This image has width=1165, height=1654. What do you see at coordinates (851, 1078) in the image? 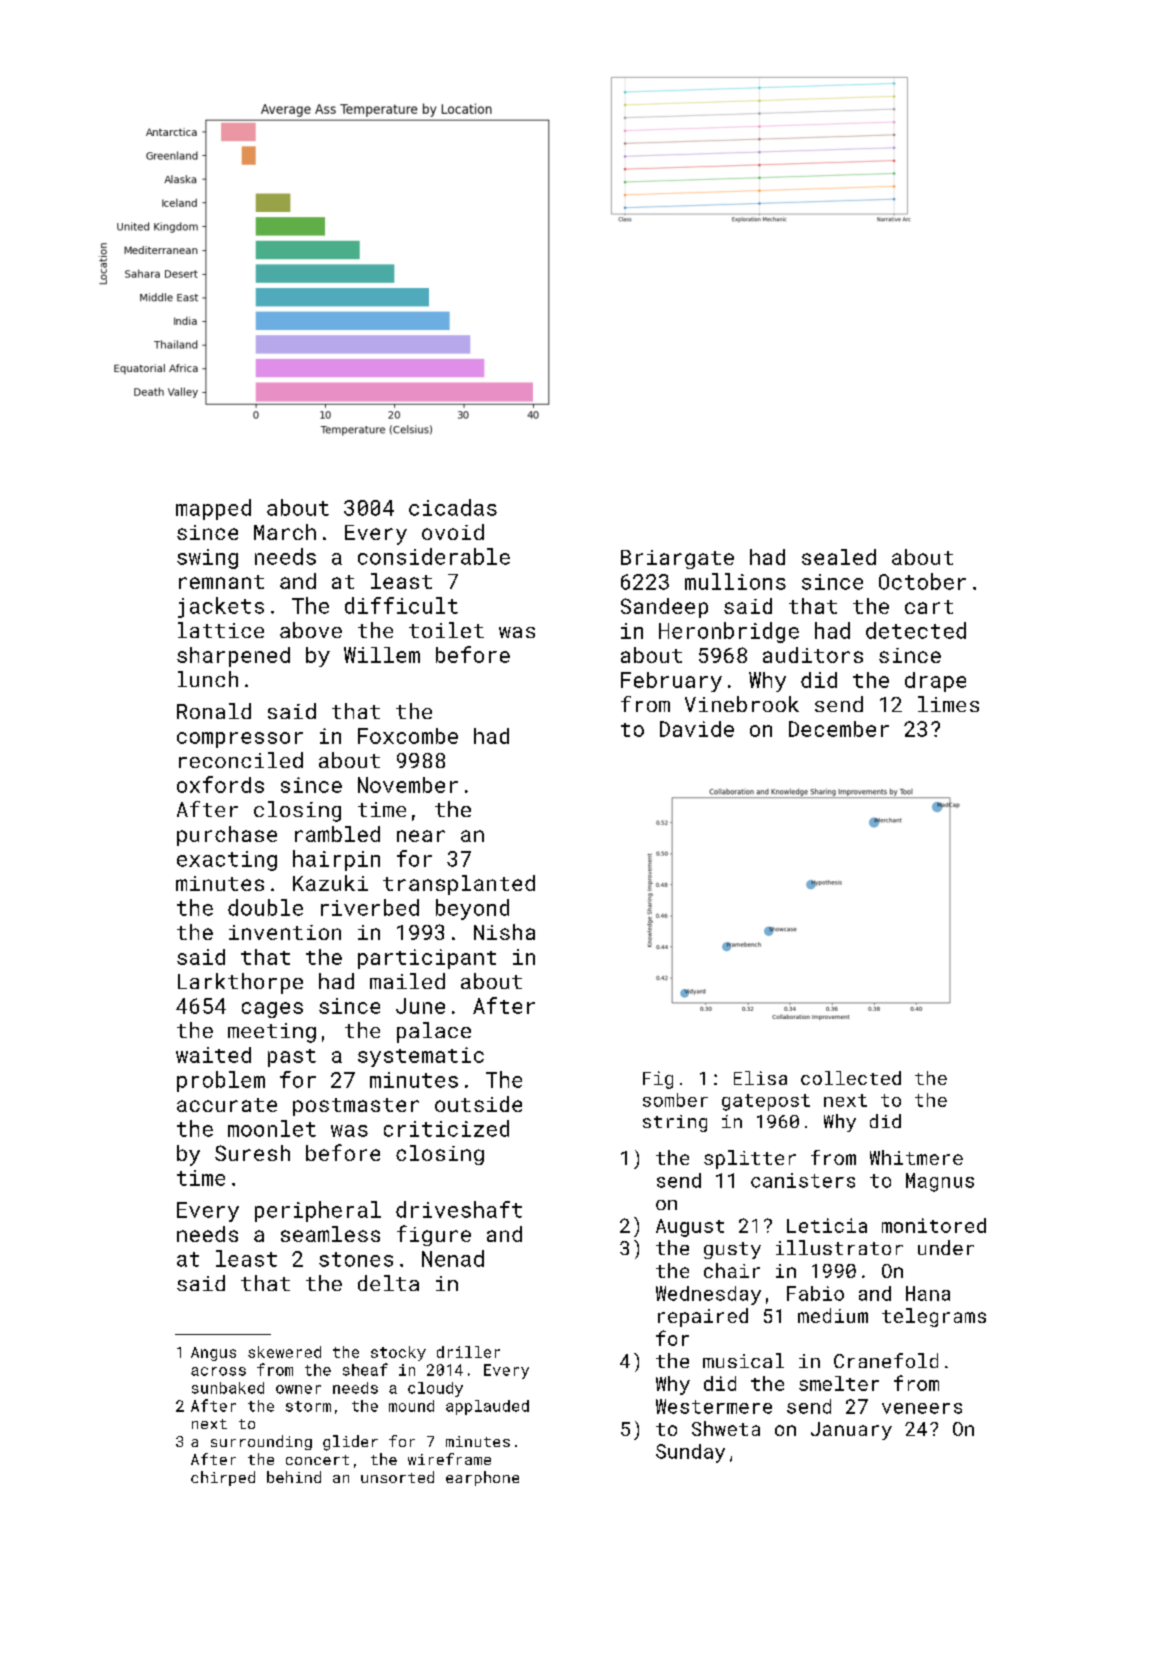
I see `collected` at bounding box center [851, 1078].
